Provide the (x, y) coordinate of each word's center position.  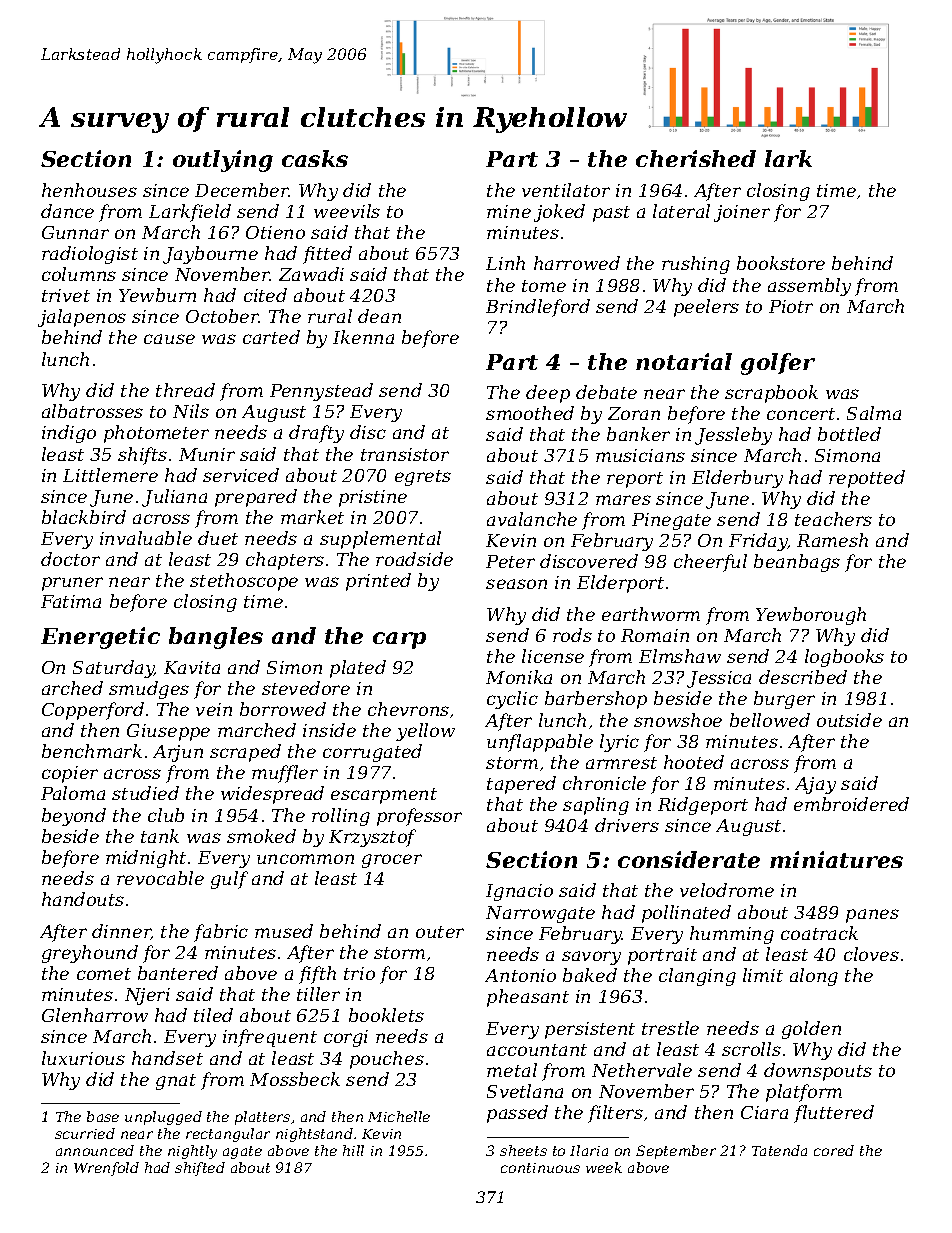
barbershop (596, 700)
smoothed (530, 413)
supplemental (380, 540)
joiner (742, 213)
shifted (200, 1169)
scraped (245, 753)
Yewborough (811, 616)
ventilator (566, 190)
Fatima (71, 601)
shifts (142, 456)
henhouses (89, 190)
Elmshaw (680, 656)
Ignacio (519, 892)
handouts (83, 899)
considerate (689, 859)
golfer (778, 364)
